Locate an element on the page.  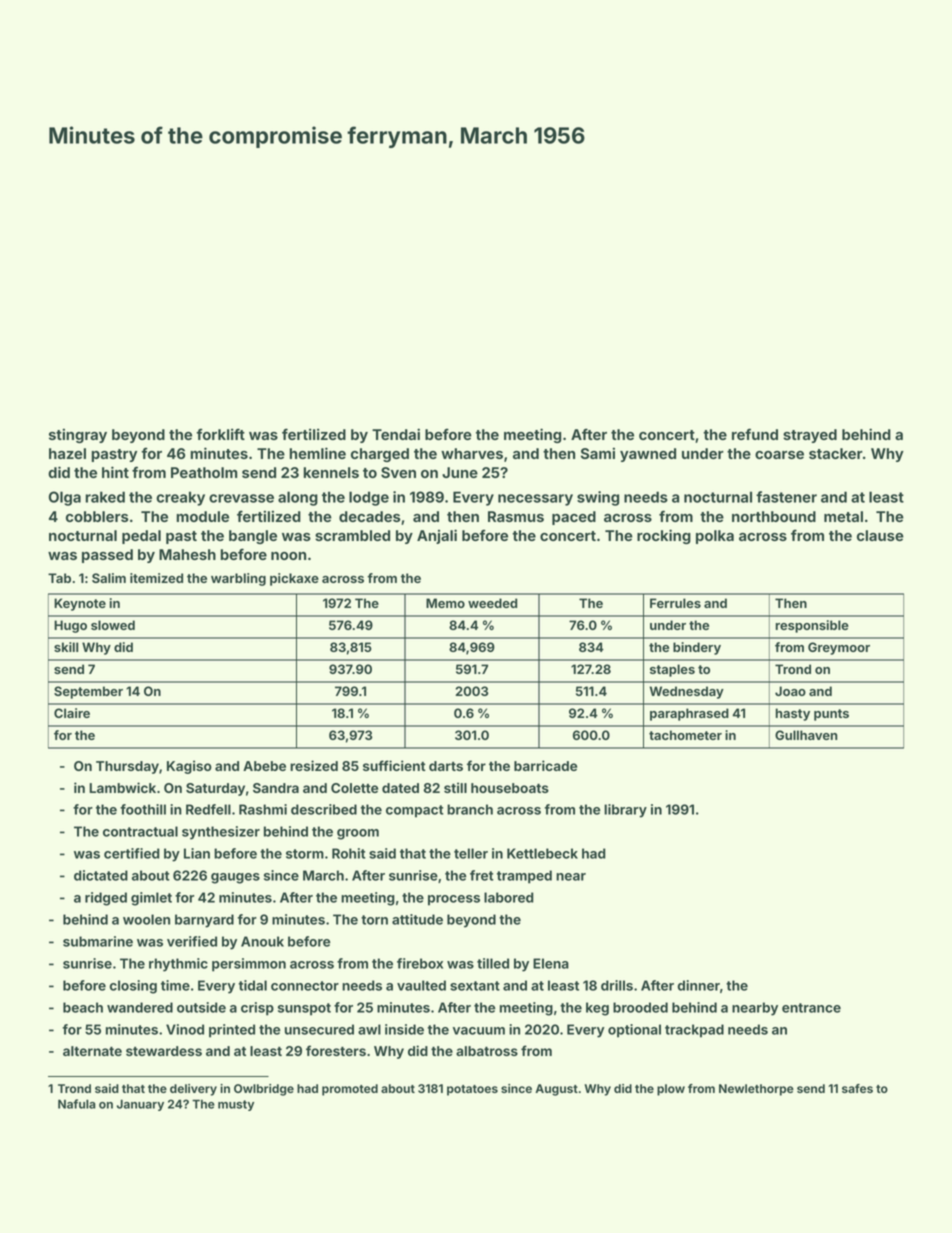
Sven is located at coordinates (398, 472).
